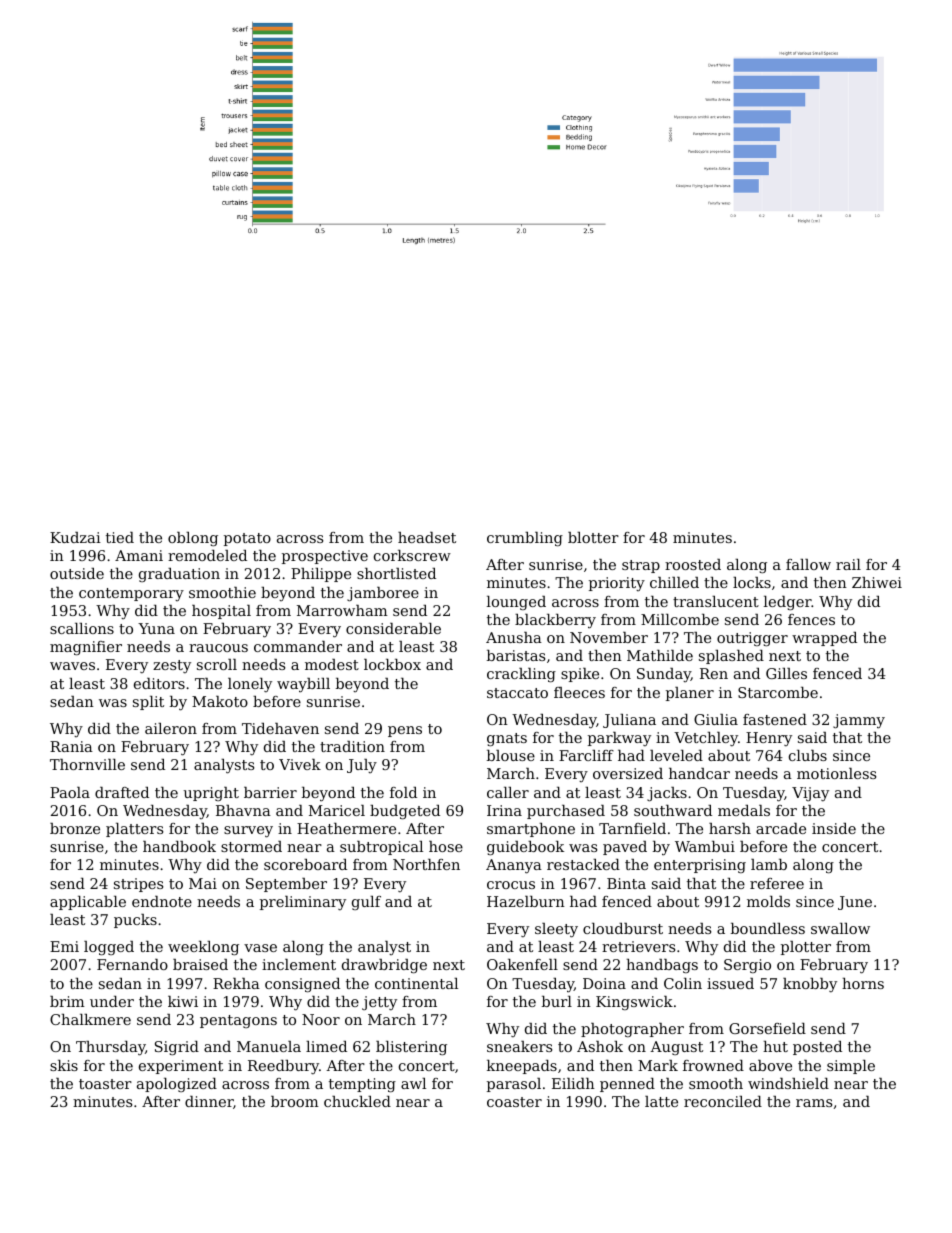  What do you see at coordinates (207, 555) in the document?
I see `remodeled` at bounding box center [207, 555].
